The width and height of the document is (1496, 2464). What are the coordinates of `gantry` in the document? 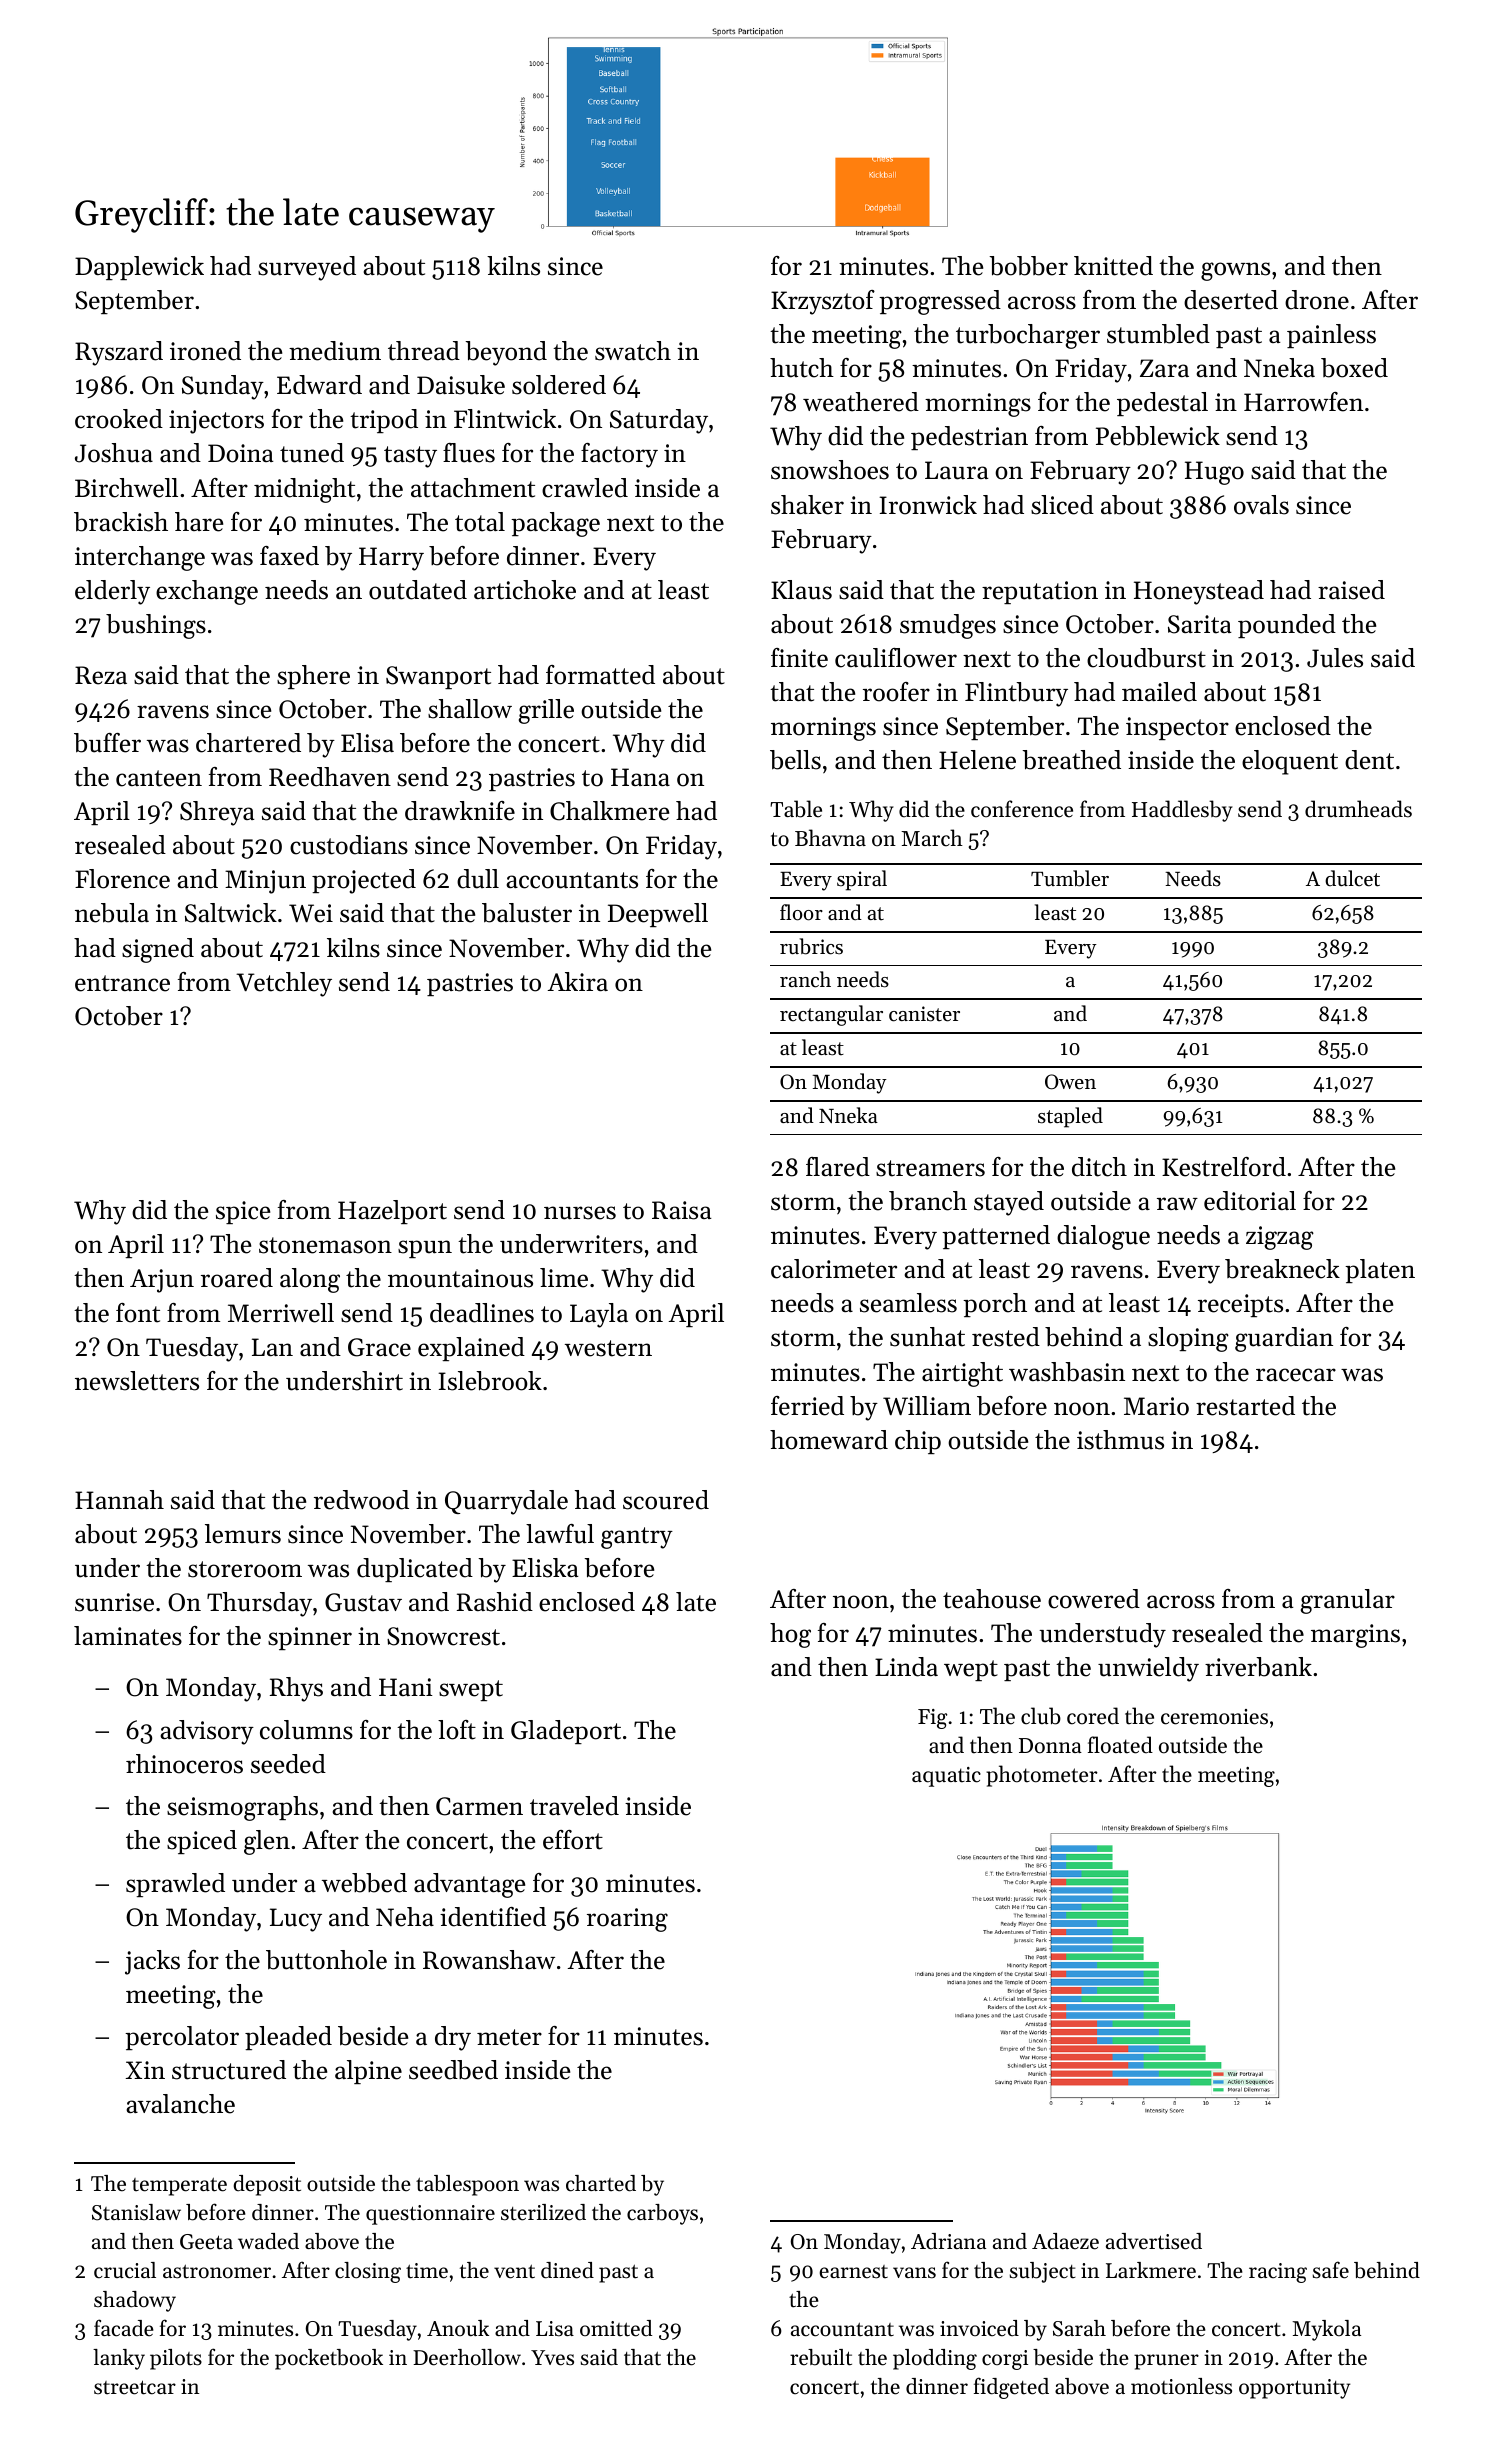 It's located at (637, 1538).
